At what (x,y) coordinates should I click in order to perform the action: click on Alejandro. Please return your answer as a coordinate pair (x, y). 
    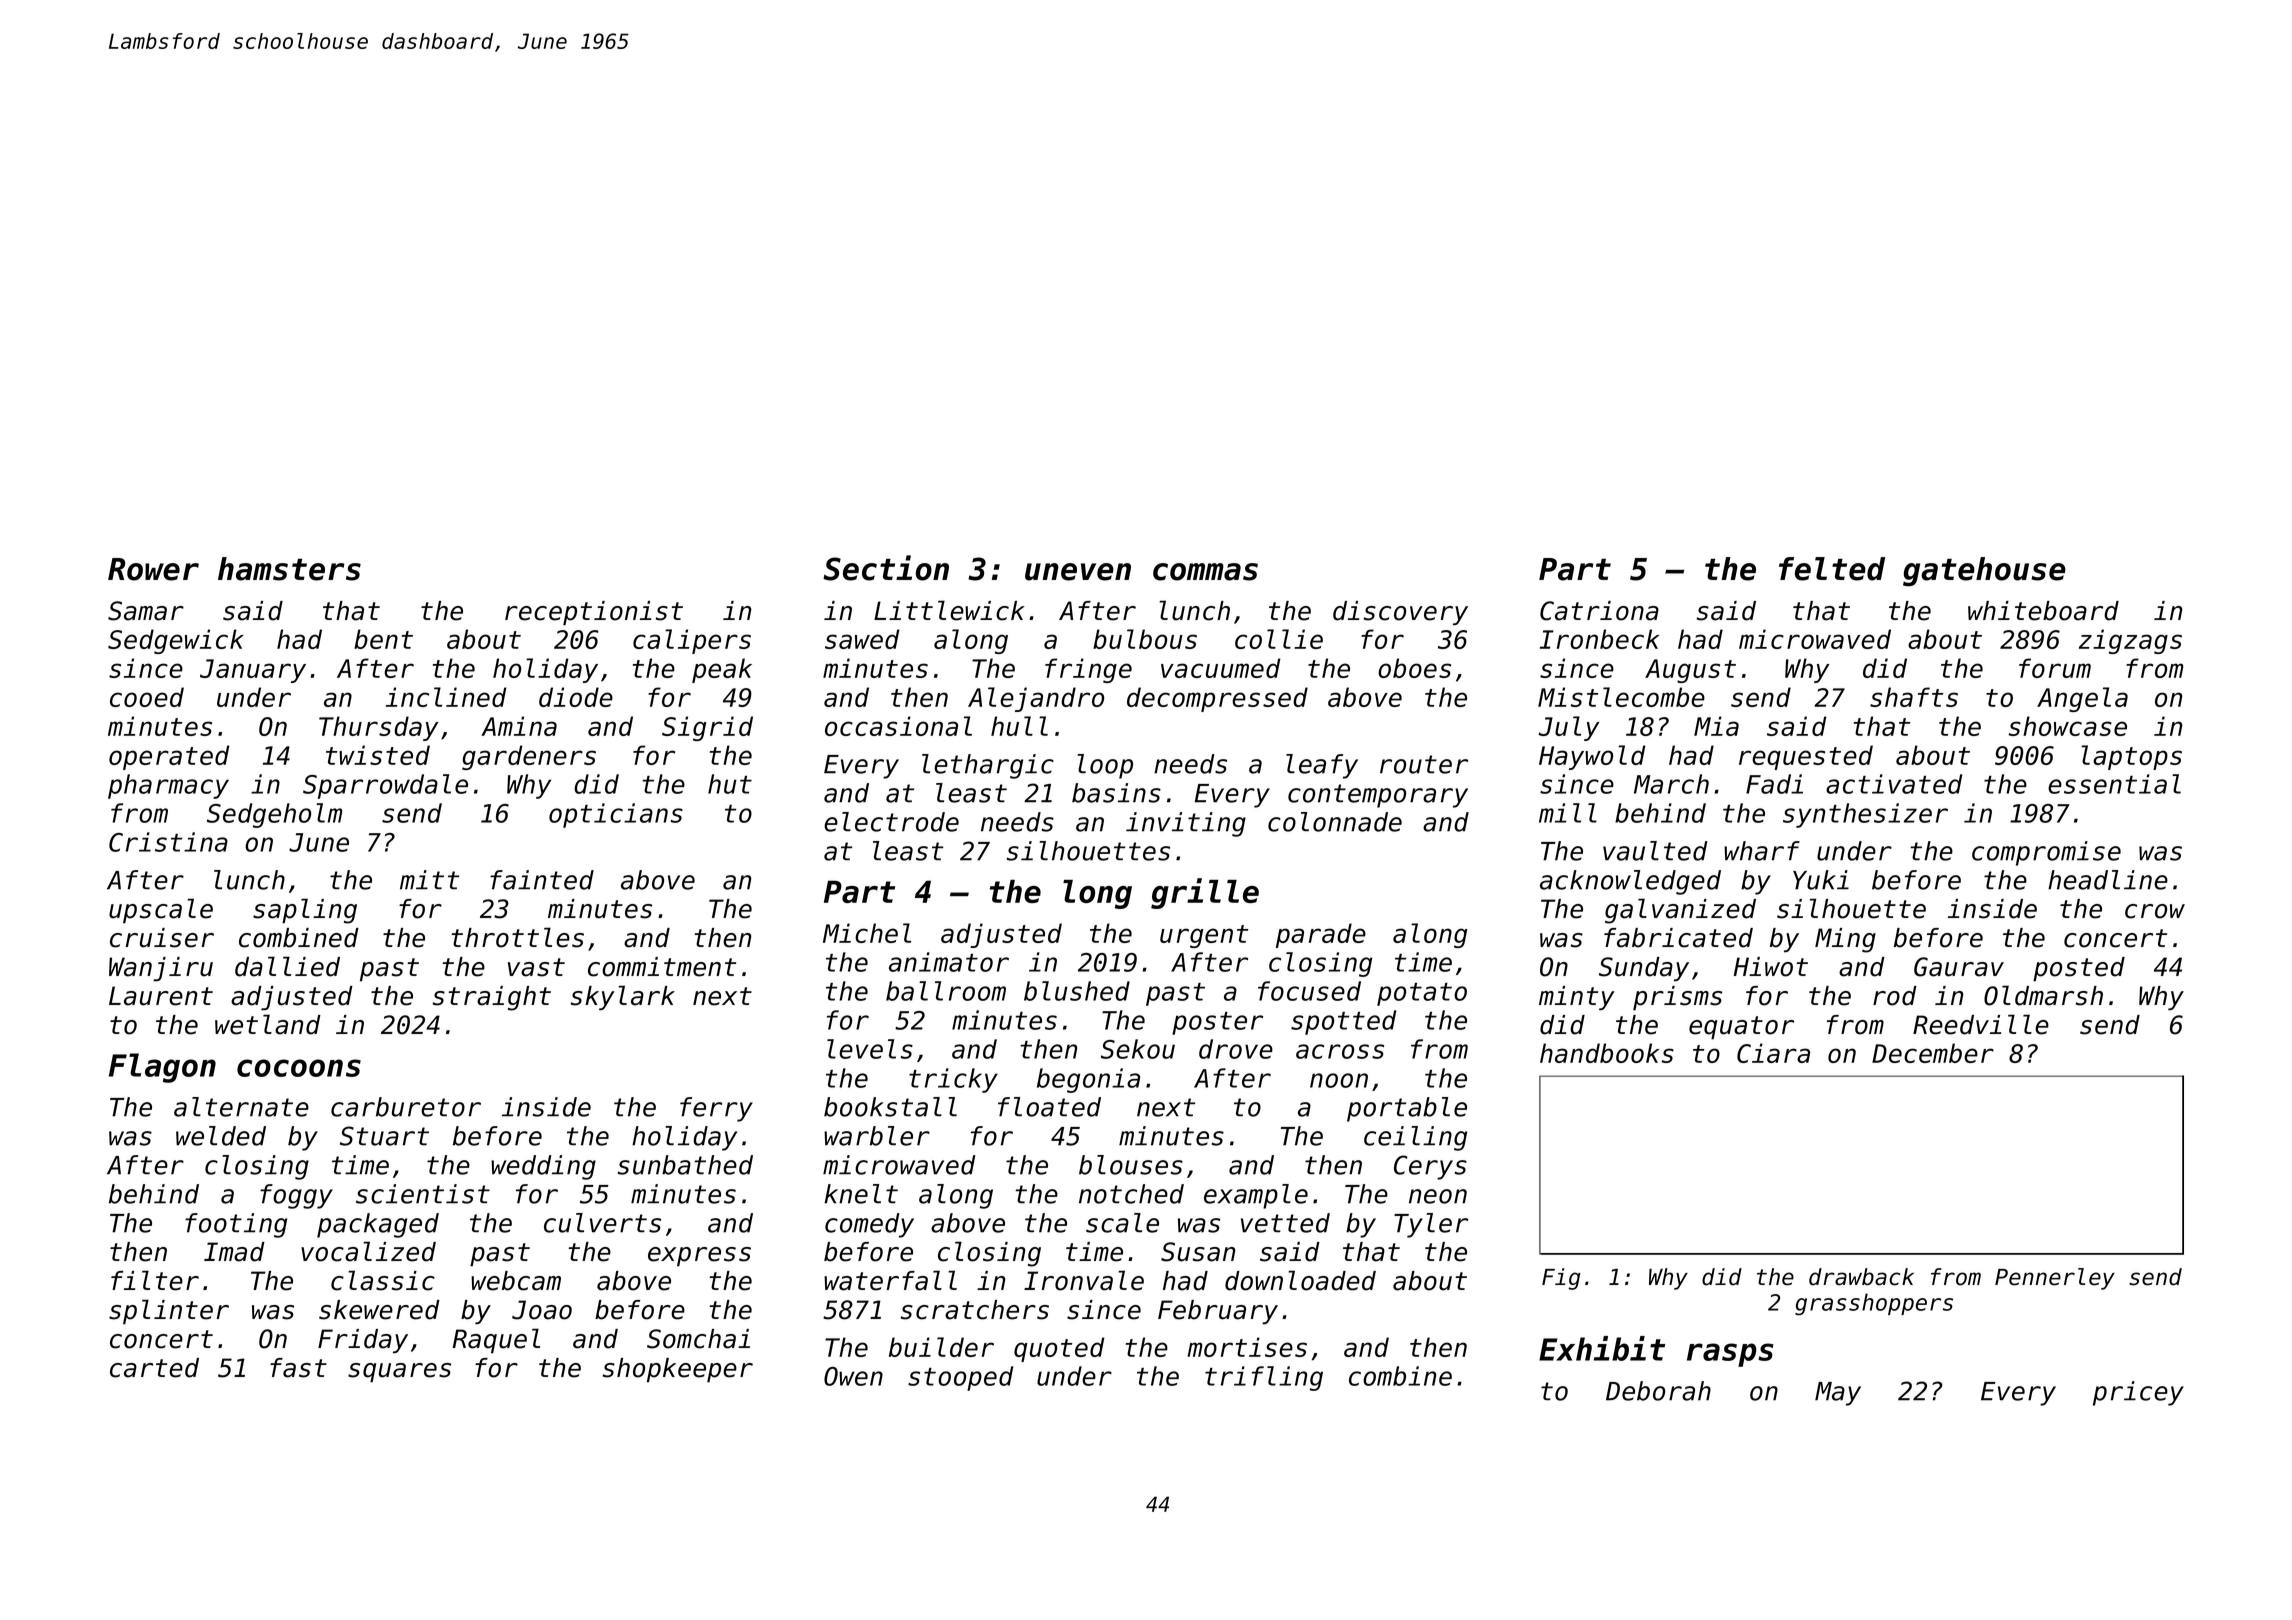
    Looking at the image, I should click on (1036, 699).
